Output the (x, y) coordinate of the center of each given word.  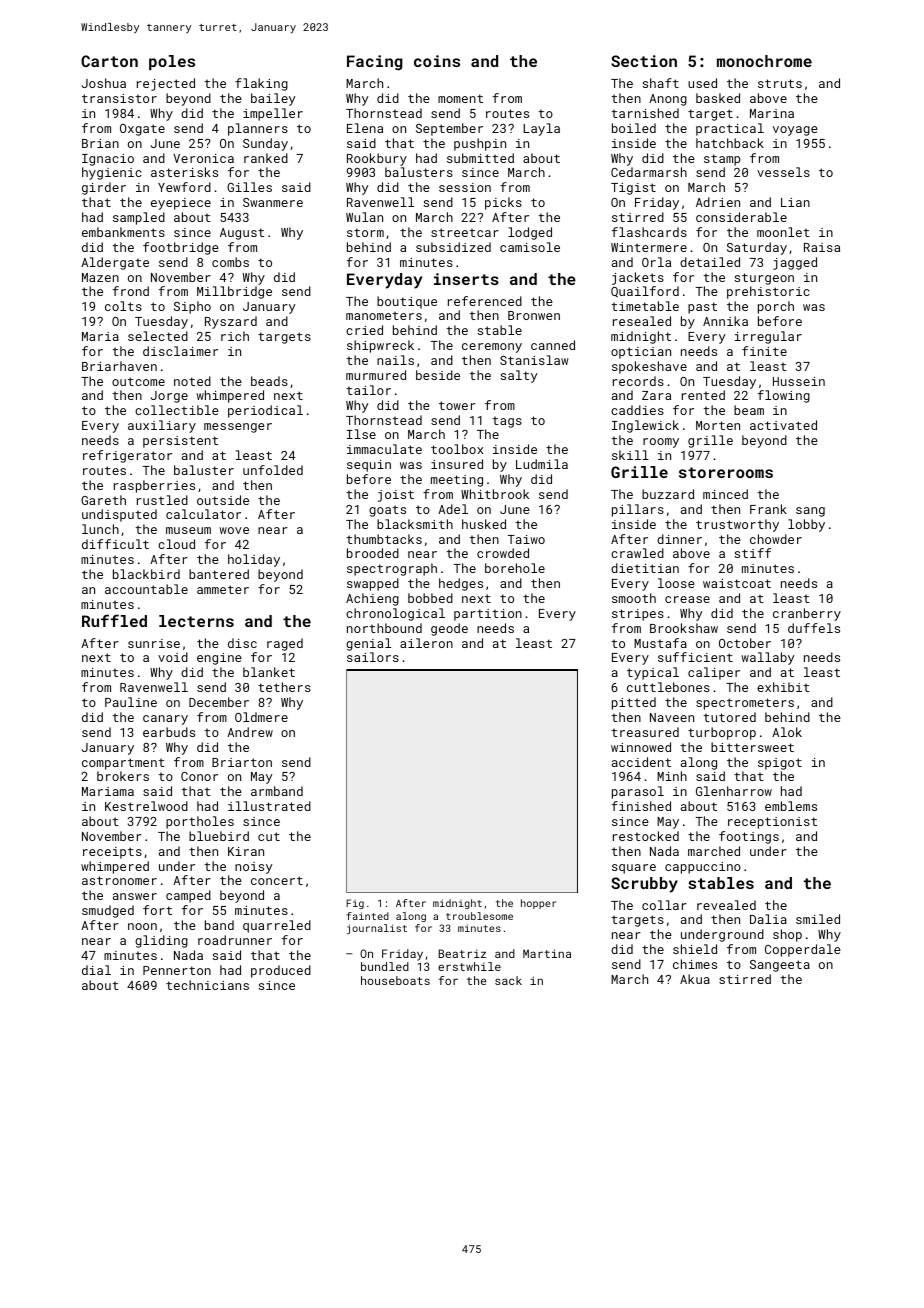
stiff (752, 553)
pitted (634, 703)
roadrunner (235, 940)
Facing (375, 63)
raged (285, 644)
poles (172, 62)
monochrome (764, 61)
